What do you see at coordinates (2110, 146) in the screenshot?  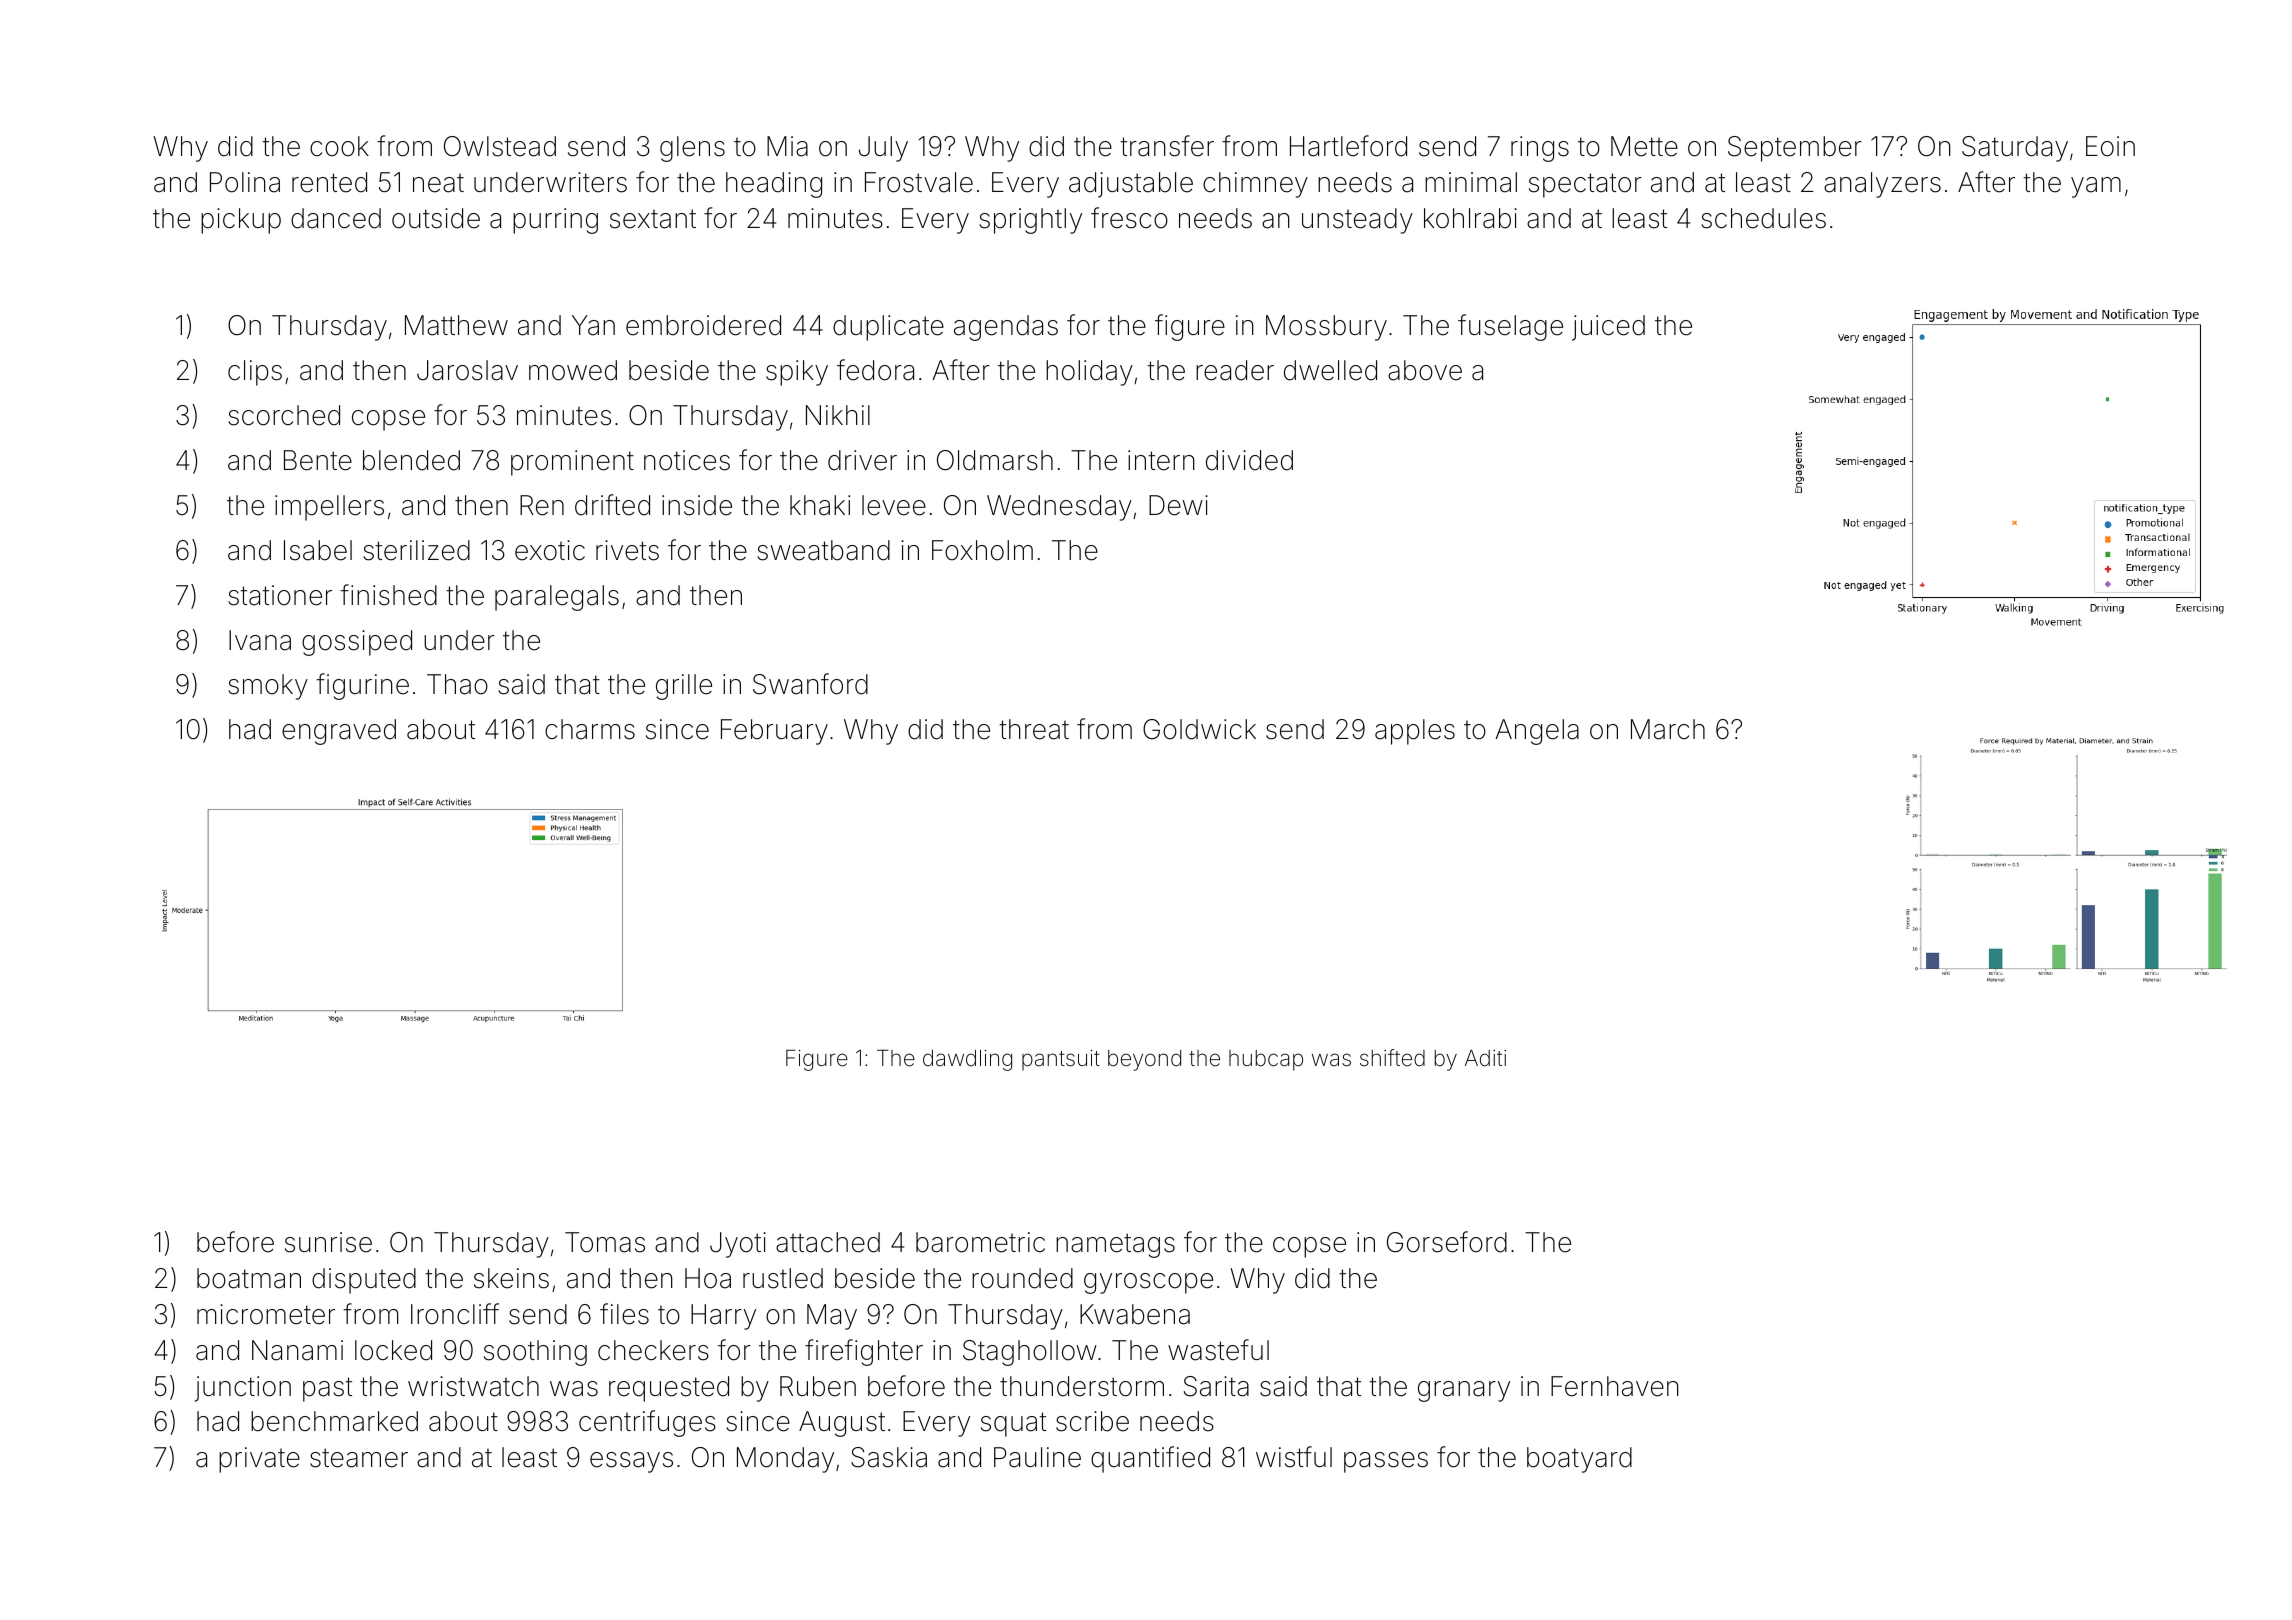 I see `Eoin` at bounding box center [2110, 146].
